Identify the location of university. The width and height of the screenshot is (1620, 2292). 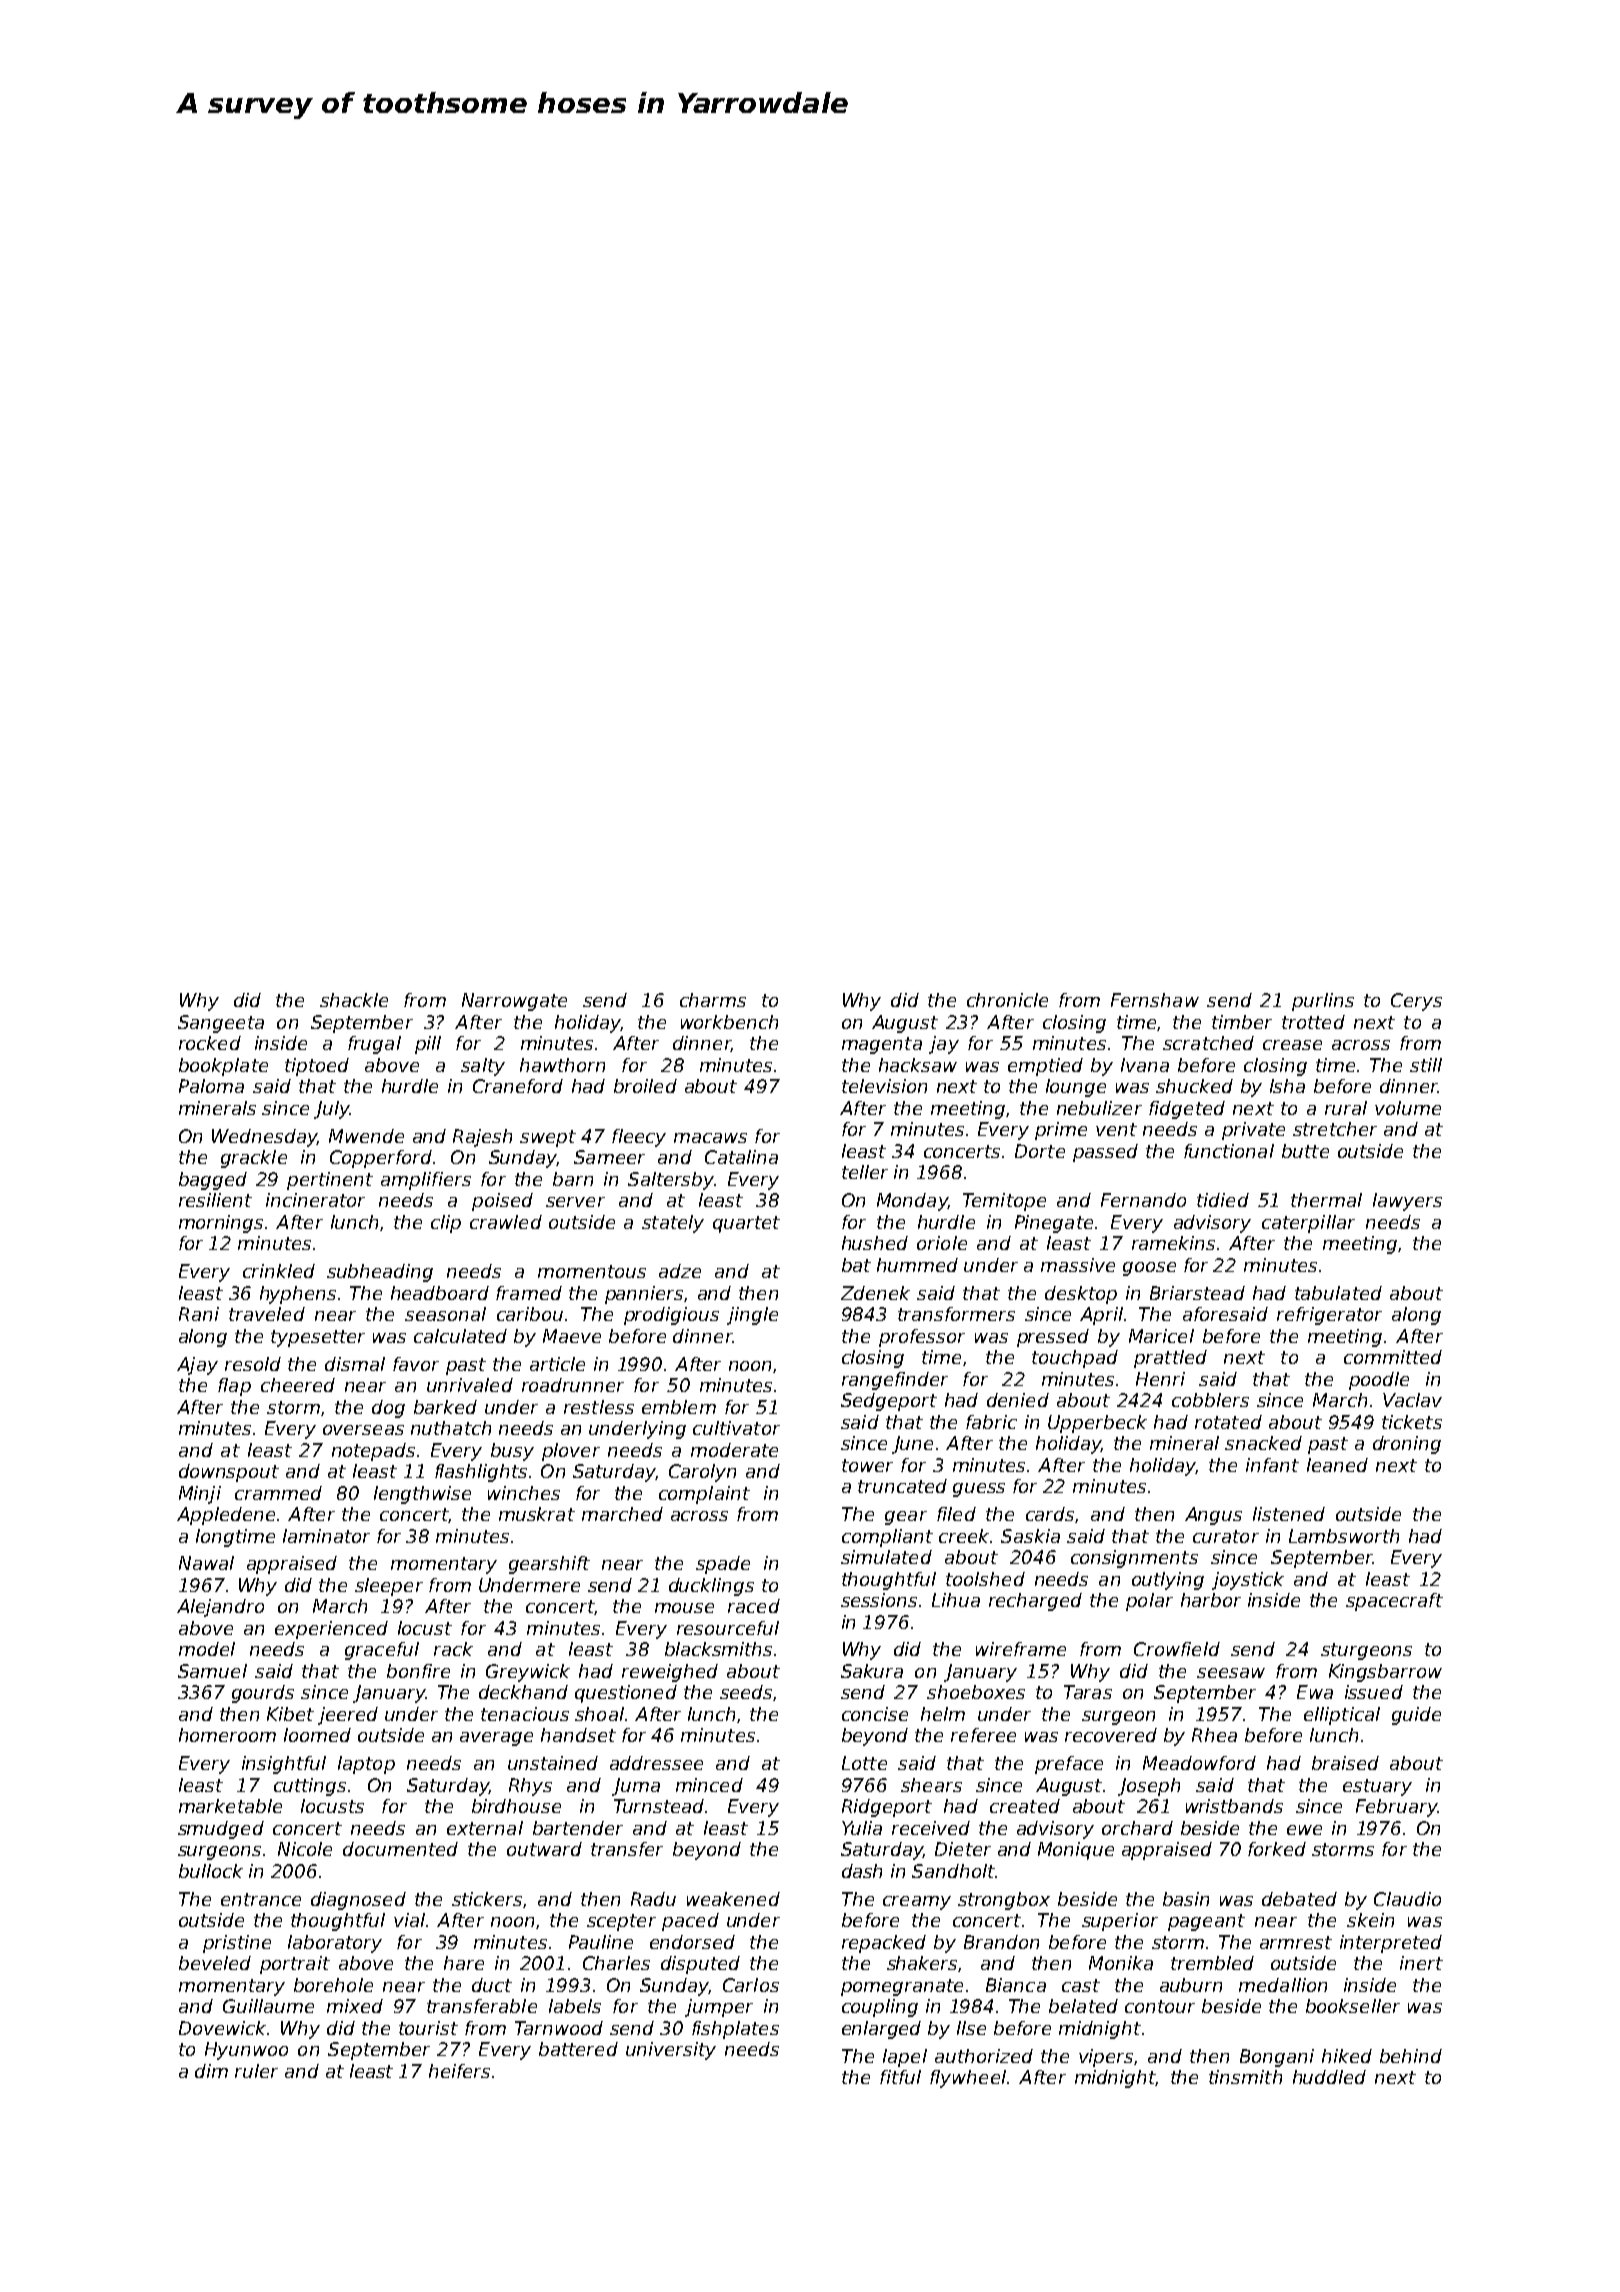
(671, 2051).
